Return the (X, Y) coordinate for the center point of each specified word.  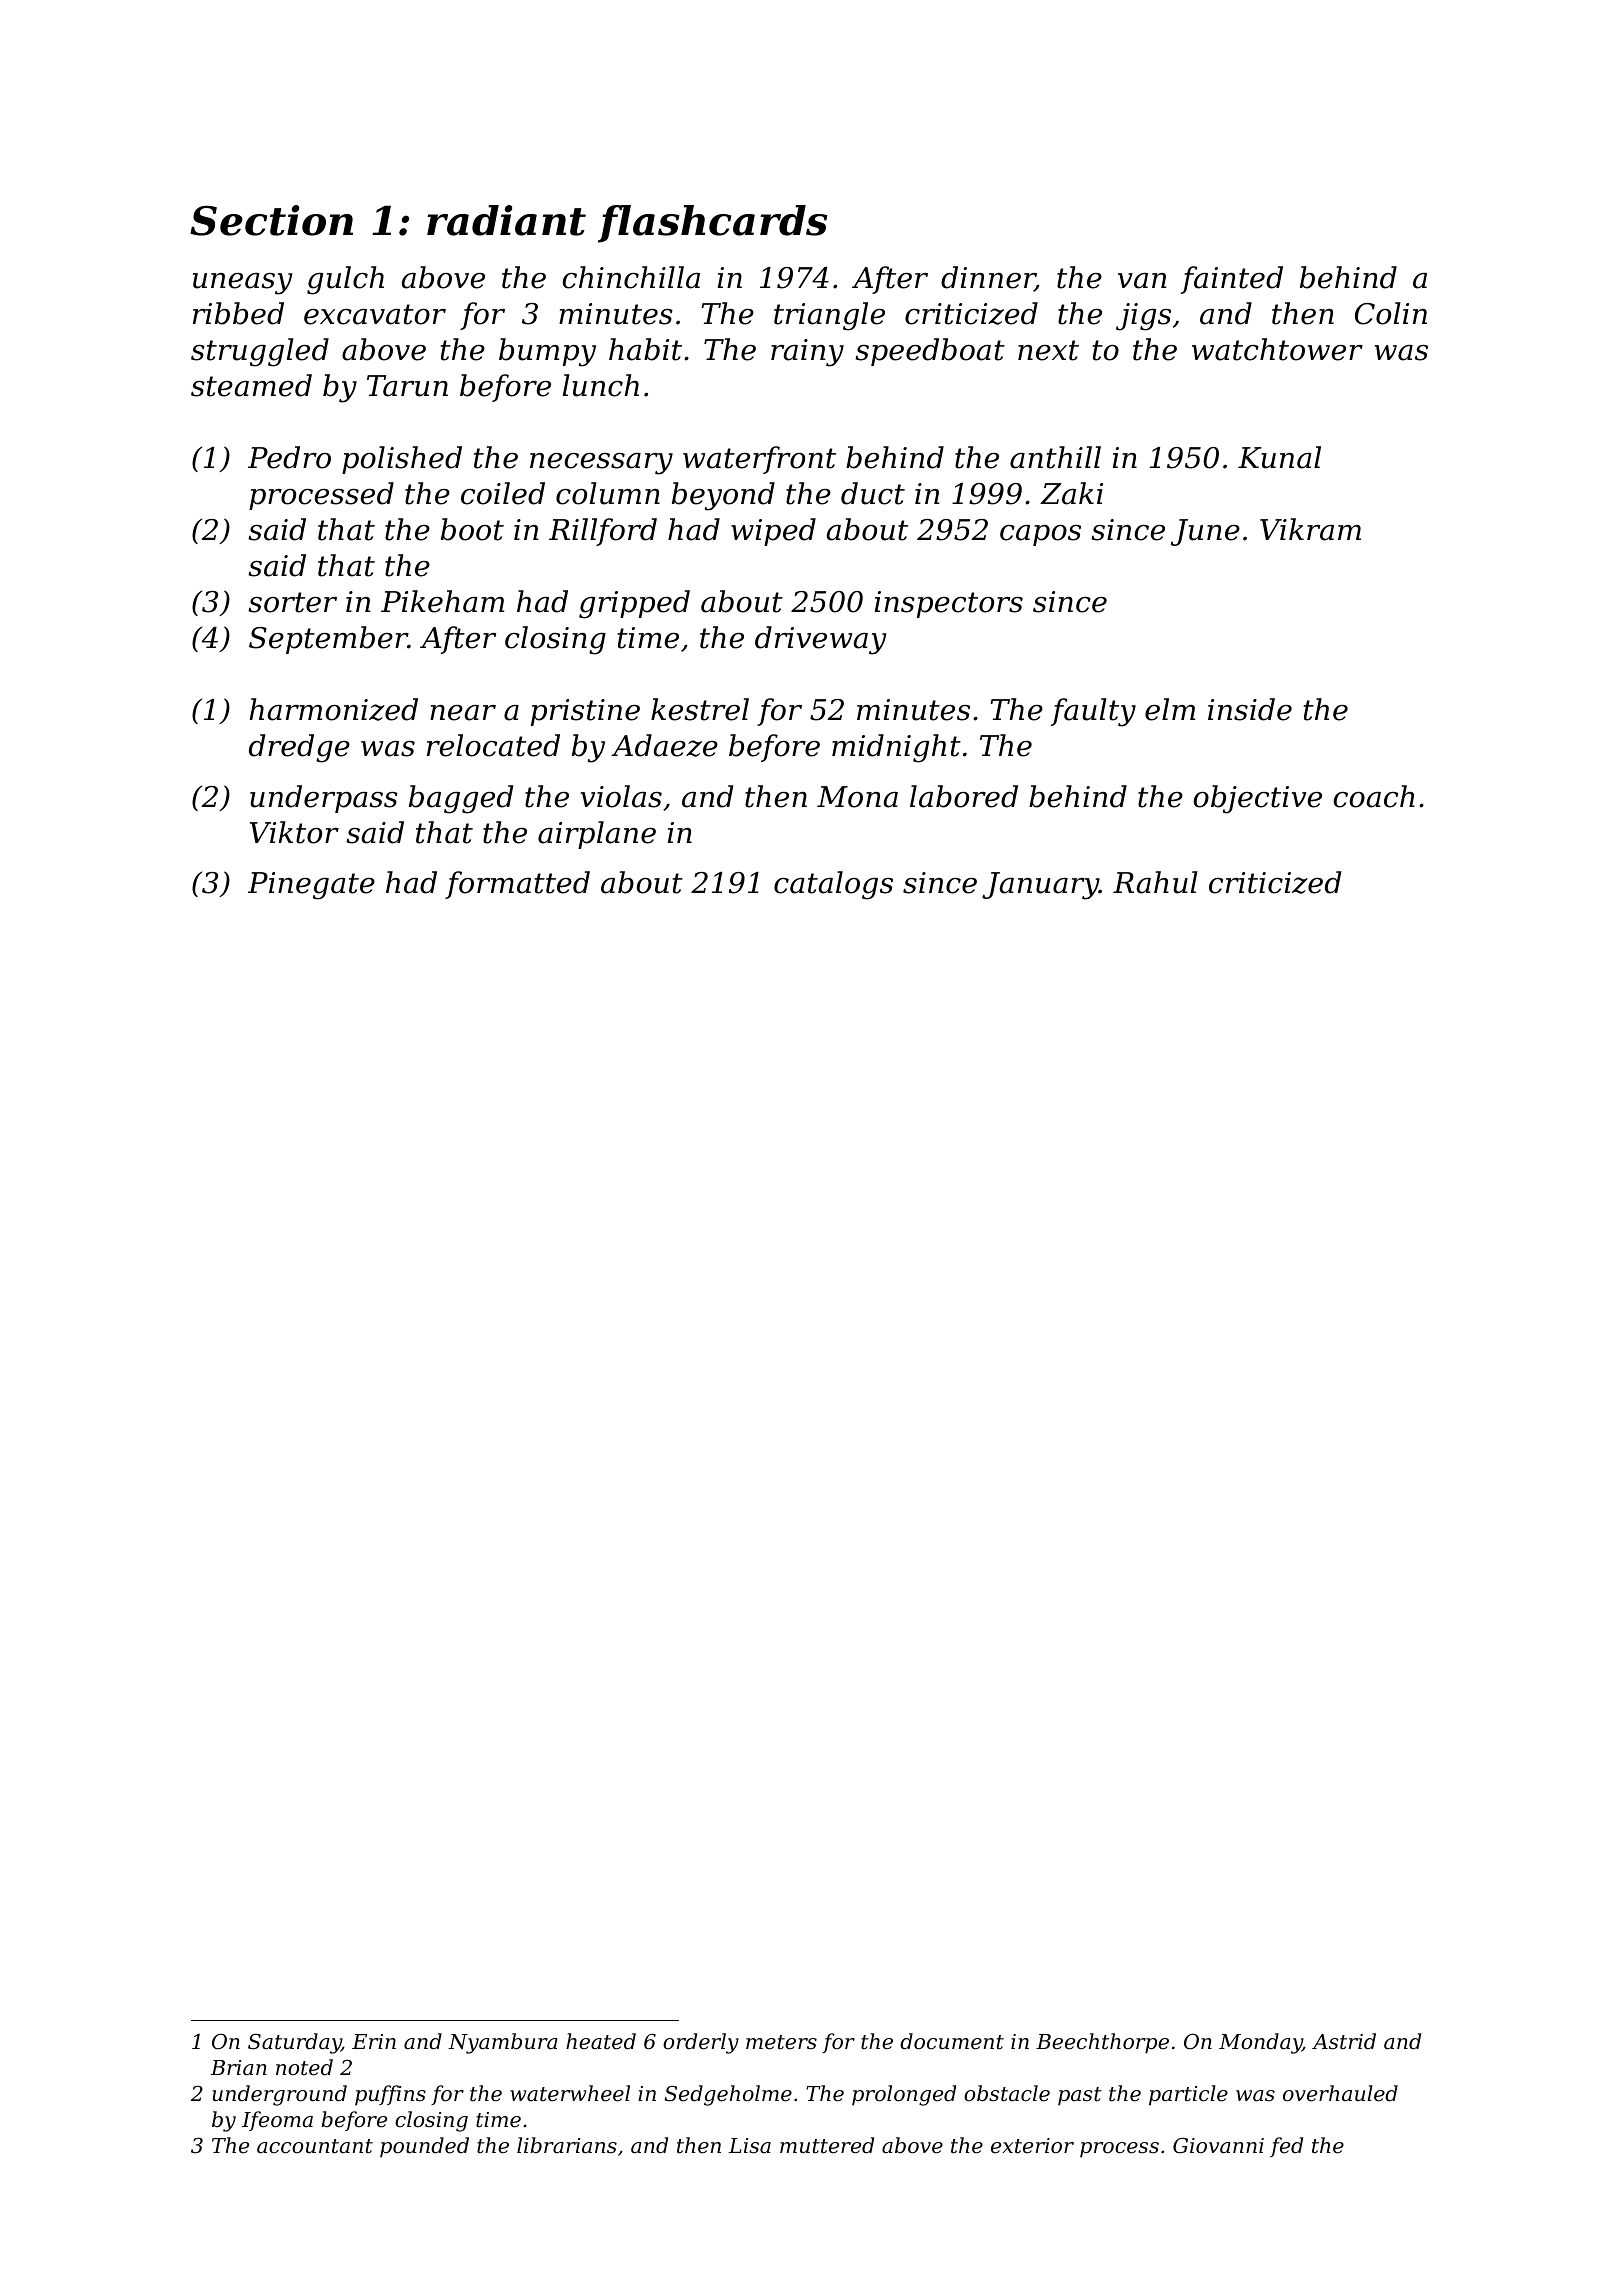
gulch (345, 280)
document (952, 2041)
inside (1250, 709)
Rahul (1155, 882)
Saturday (294, 2043)
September (328, 640)
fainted (1232, 280)
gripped (634, 604)
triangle (829, 316)
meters (781, 2042)
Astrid (1344, 2041)
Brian (239, 2068)
